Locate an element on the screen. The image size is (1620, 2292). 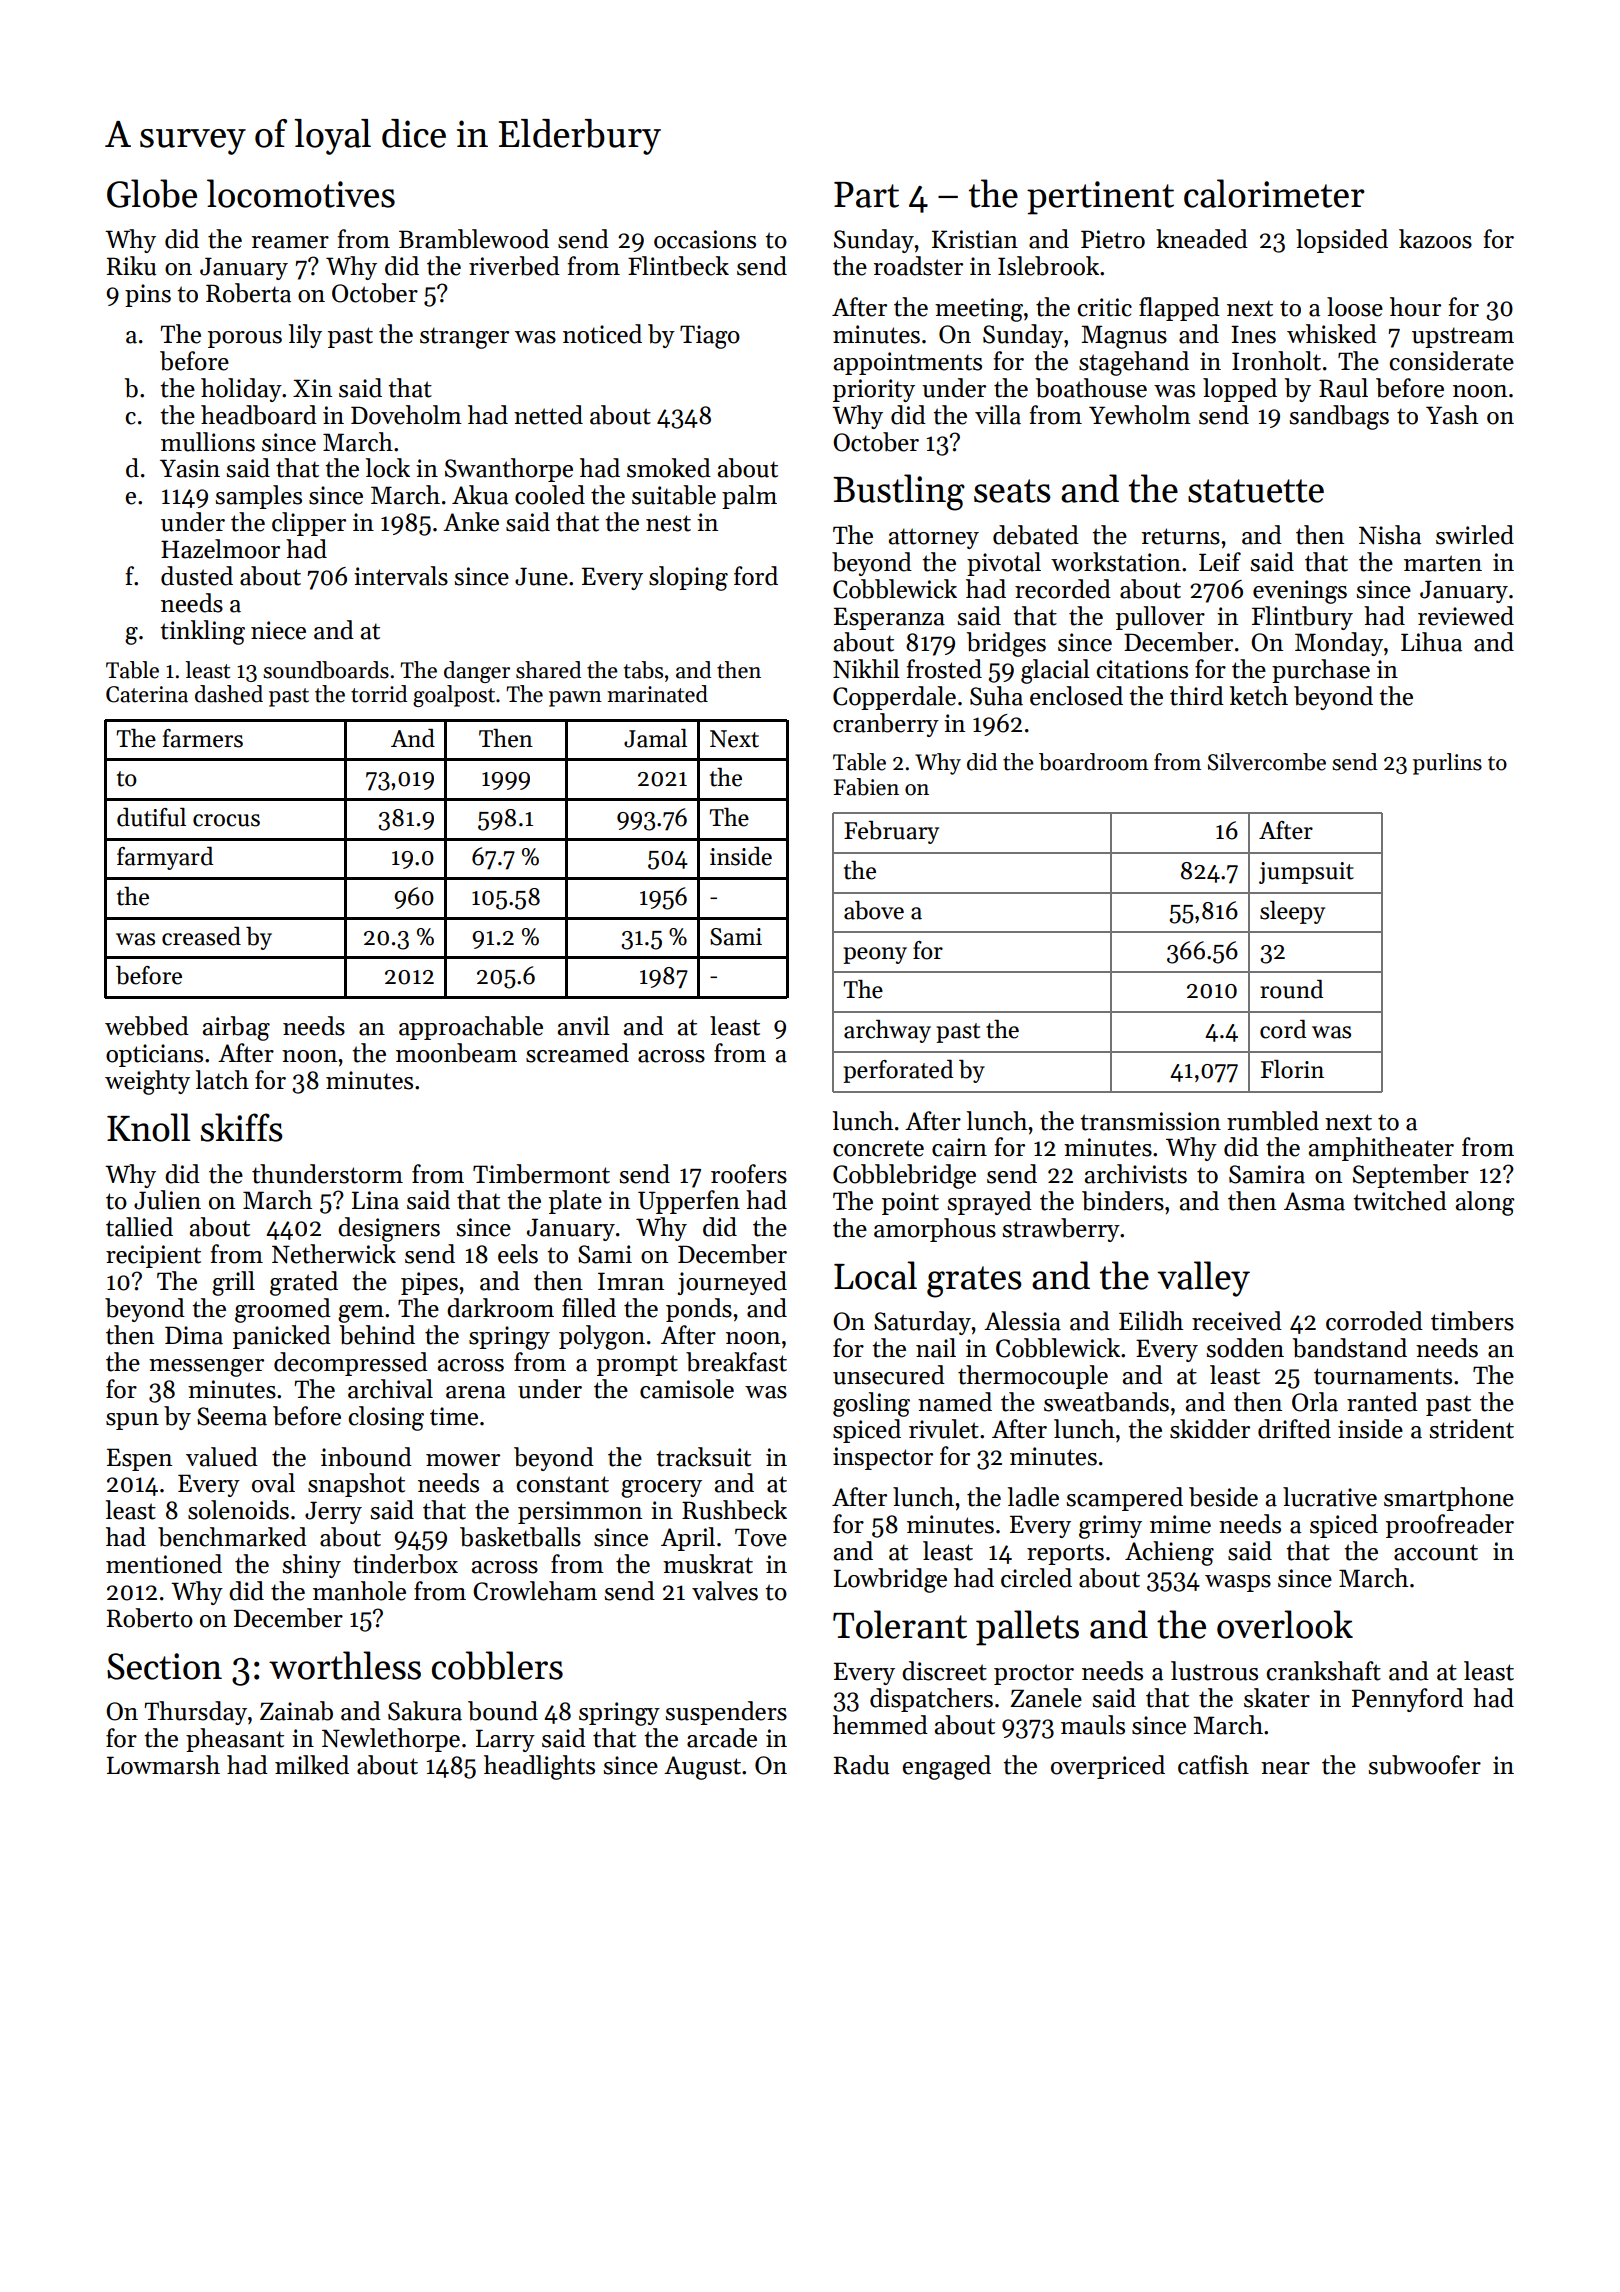
above is located at coordinates (874, 910).
